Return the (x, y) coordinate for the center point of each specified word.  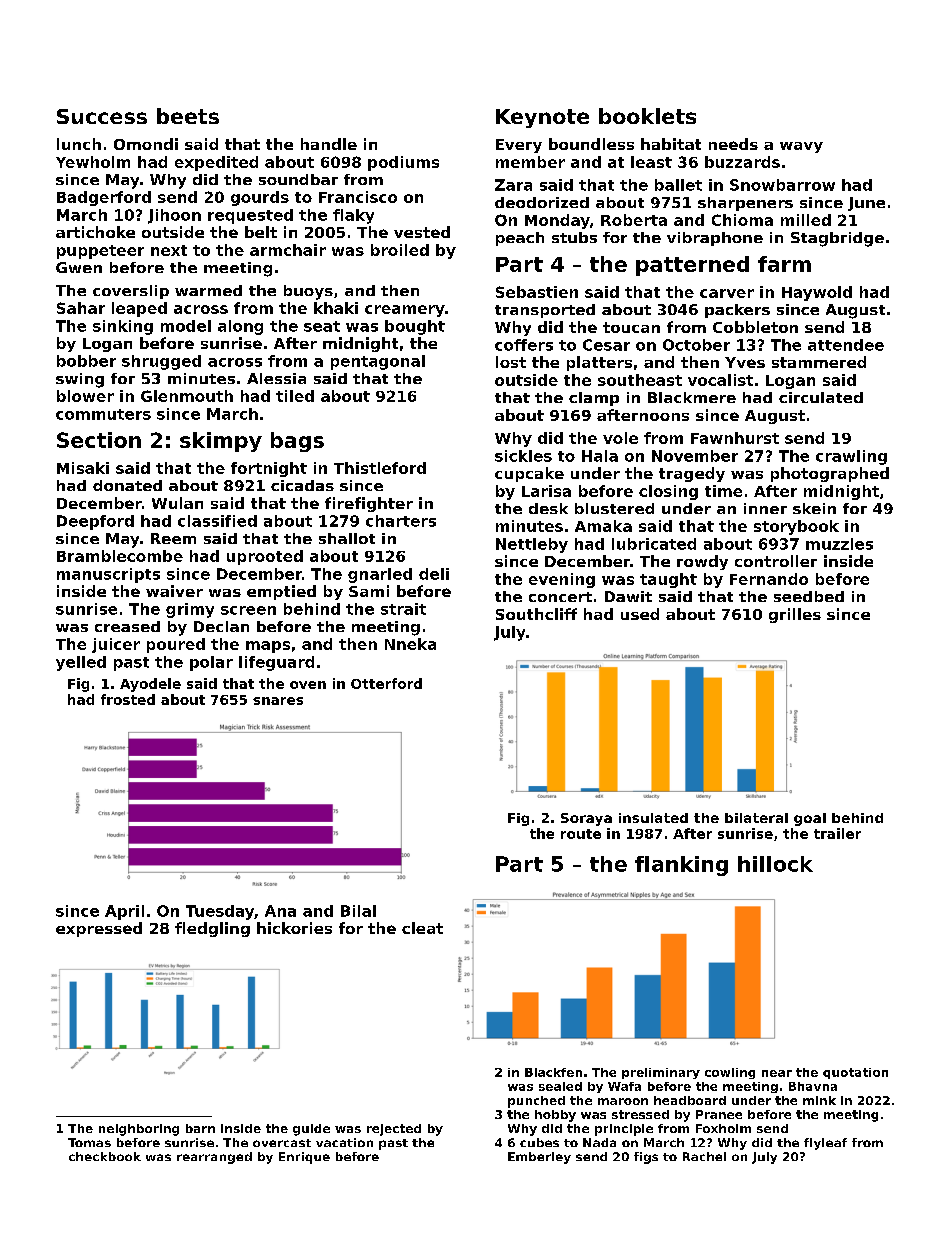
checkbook (105, 1156)
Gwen (79, 267)
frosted (128, 699)
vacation (344, 1142)
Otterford (386, 683)
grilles (795, 615)
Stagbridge (837, 239)
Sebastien (537, 292)
